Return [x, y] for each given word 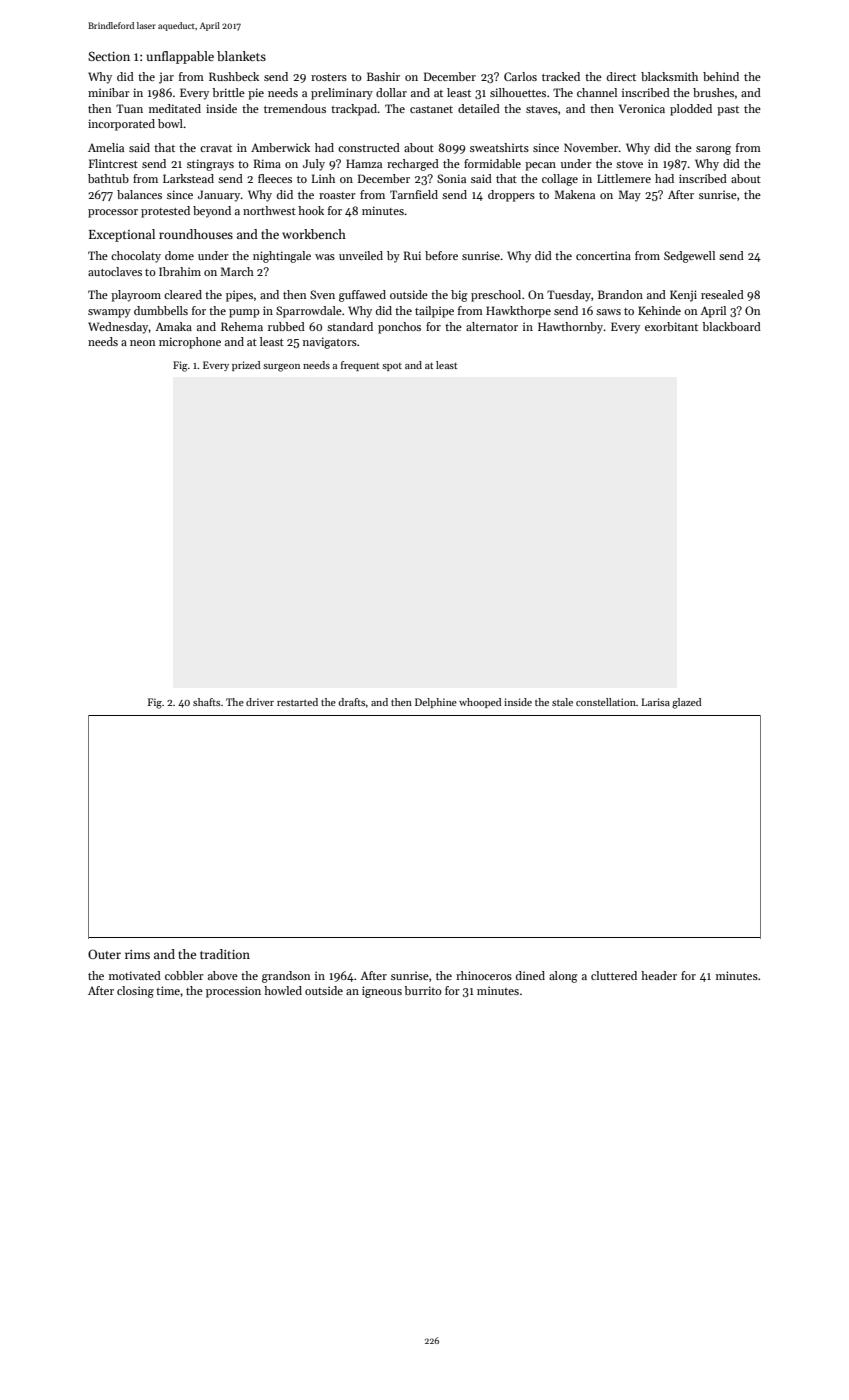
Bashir [383, 76]
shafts [206, 702]
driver [260, 702]
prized [246, 366]
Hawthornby [570, 328]
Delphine [436, 703]
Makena [574, 194]
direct [621, 76]
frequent [360, 366]
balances [139, 194]
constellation [606, 702]
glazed [687, 703]
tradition [225, 954]
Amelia [106, 147]
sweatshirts [499, 147]
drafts [351, 702]
